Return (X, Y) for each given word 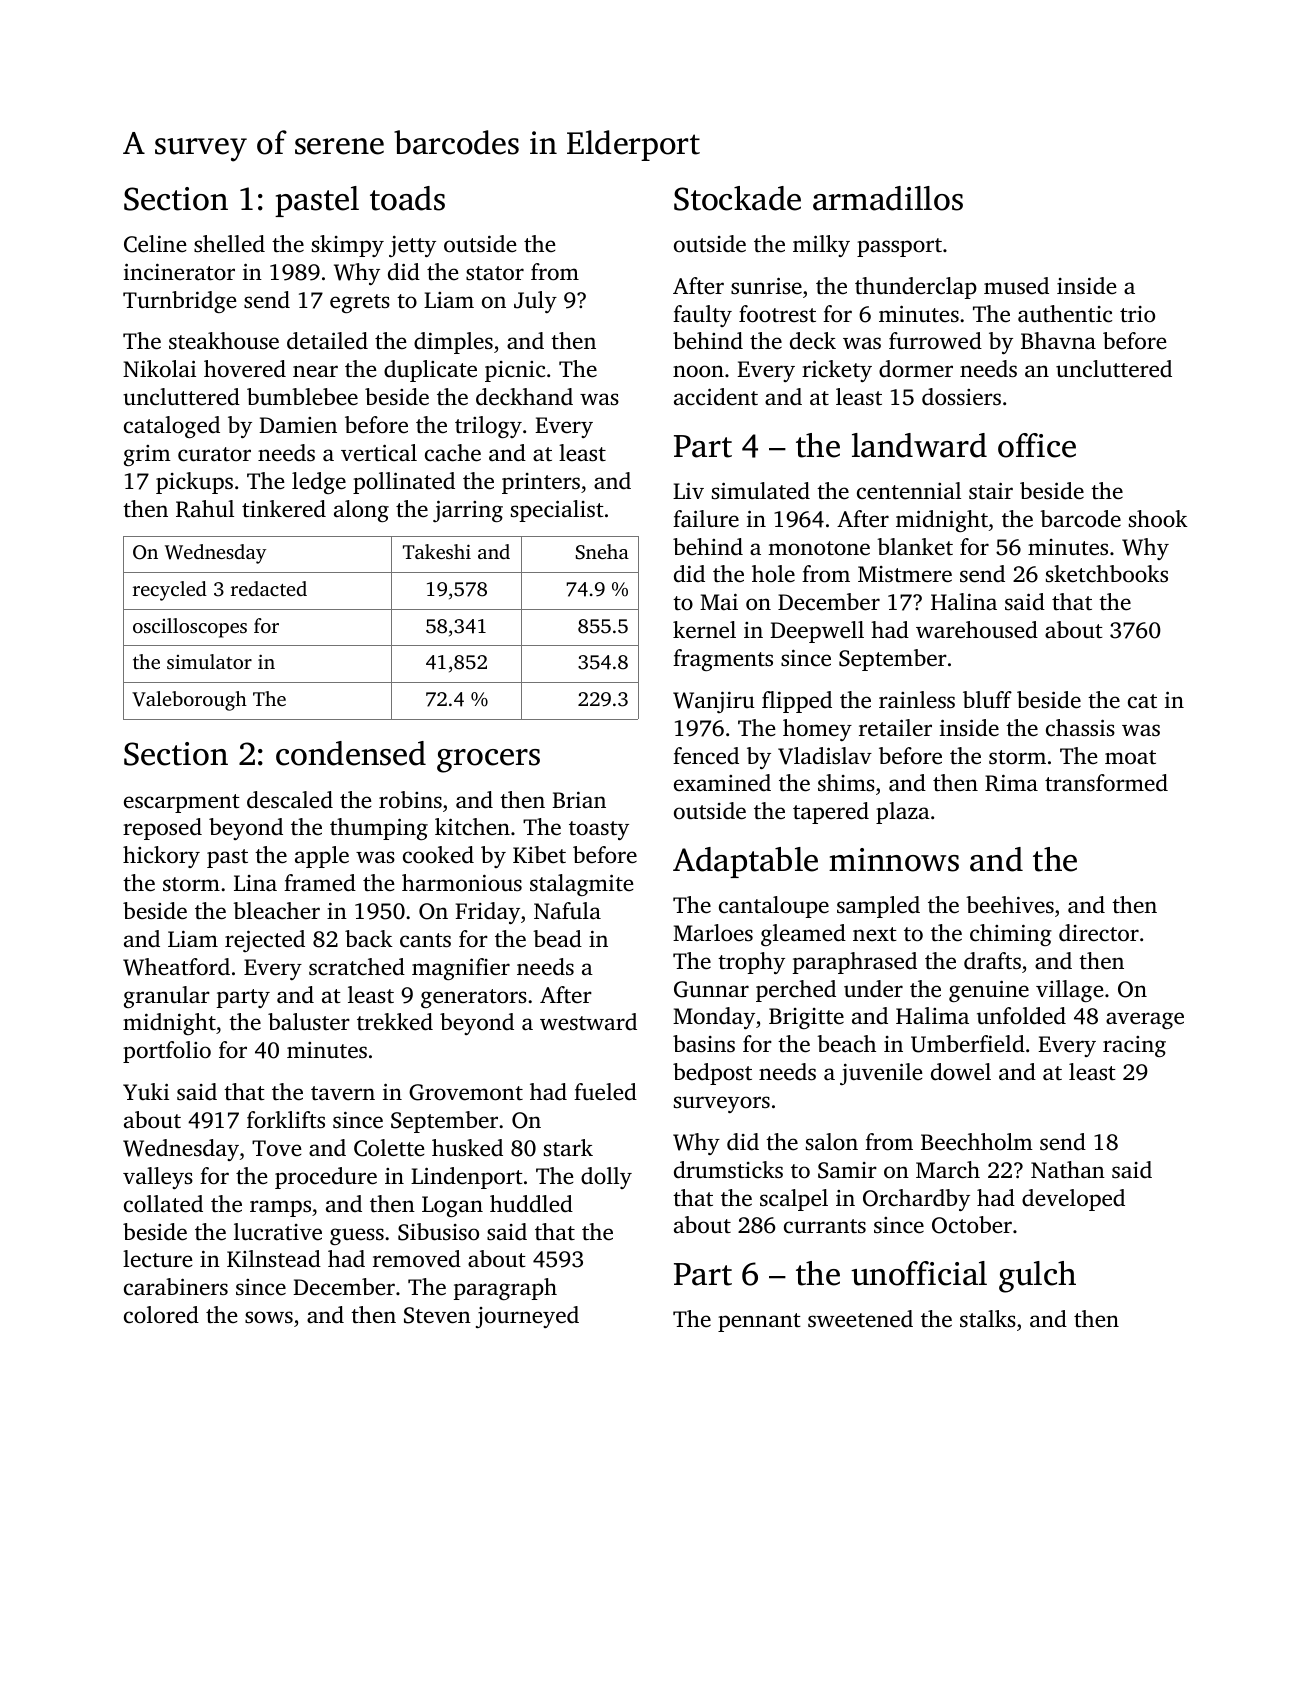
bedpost (712, 1074)
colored (161, 1315)
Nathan (1068, 1169)
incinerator (179, 272)
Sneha (602, 552)
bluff (987, 699)
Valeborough (189, 701)
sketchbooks (1107, 574)
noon (698, 371)
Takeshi (437, 551)
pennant (759, 1322)
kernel (704, 630)
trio (1137, 314)
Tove (276, 1148)
